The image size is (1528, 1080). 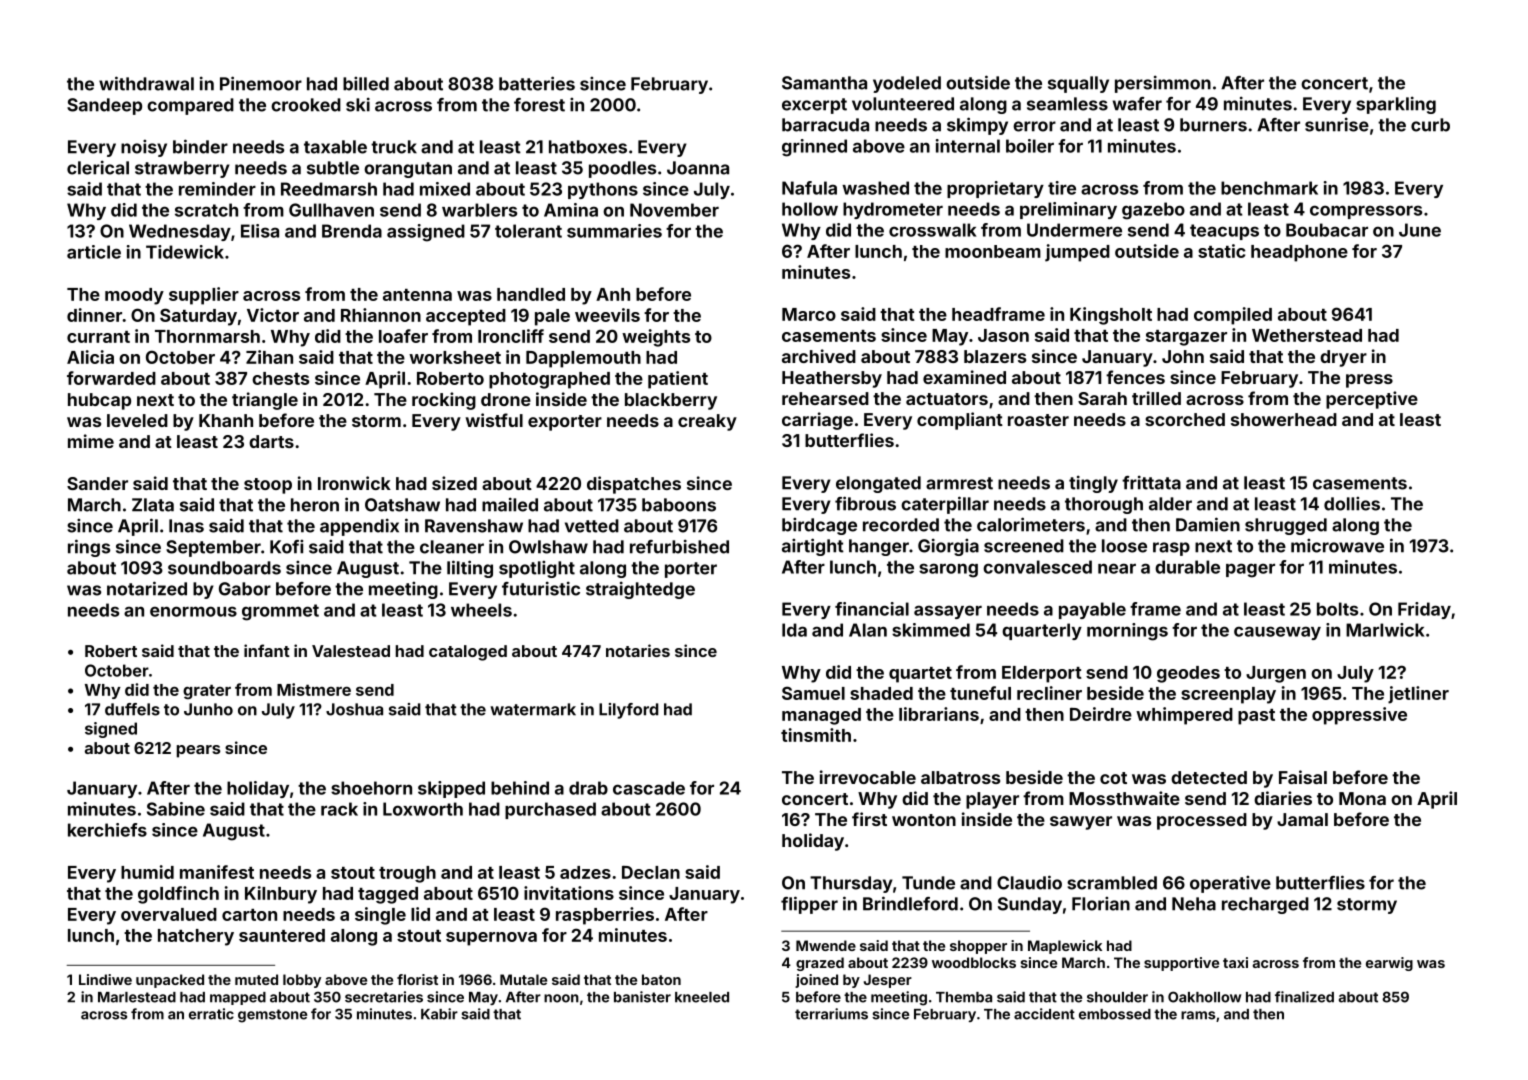 What do you see at coordinates (417, 295) in the screenshot?
I see `antenna` at bounding box center [417, 295].
